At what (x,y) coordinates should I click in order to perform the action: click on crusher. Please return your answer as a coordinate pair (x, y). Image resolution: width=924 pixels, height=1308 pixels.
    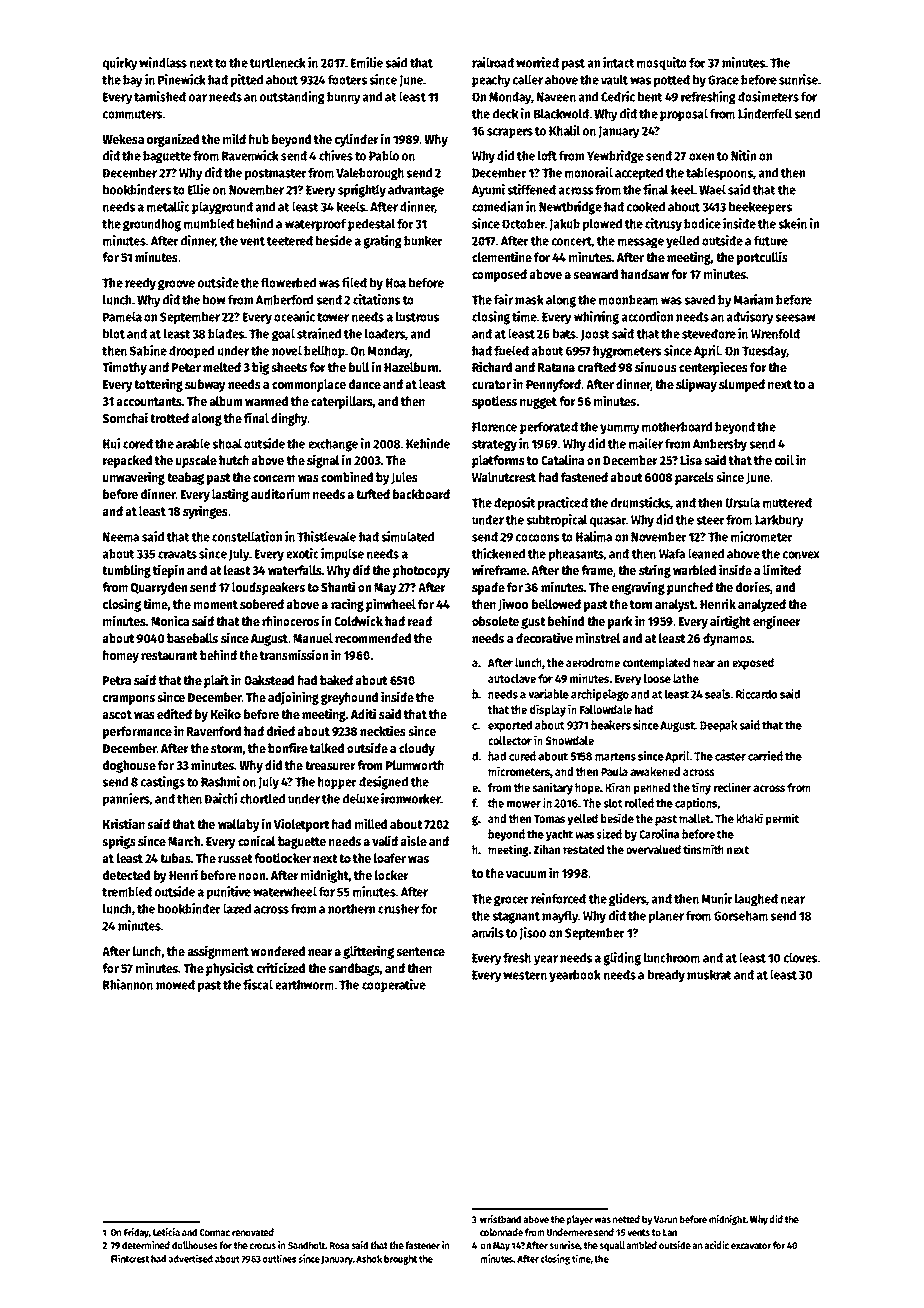
    Looking at the image, I should click on (398, 909).
